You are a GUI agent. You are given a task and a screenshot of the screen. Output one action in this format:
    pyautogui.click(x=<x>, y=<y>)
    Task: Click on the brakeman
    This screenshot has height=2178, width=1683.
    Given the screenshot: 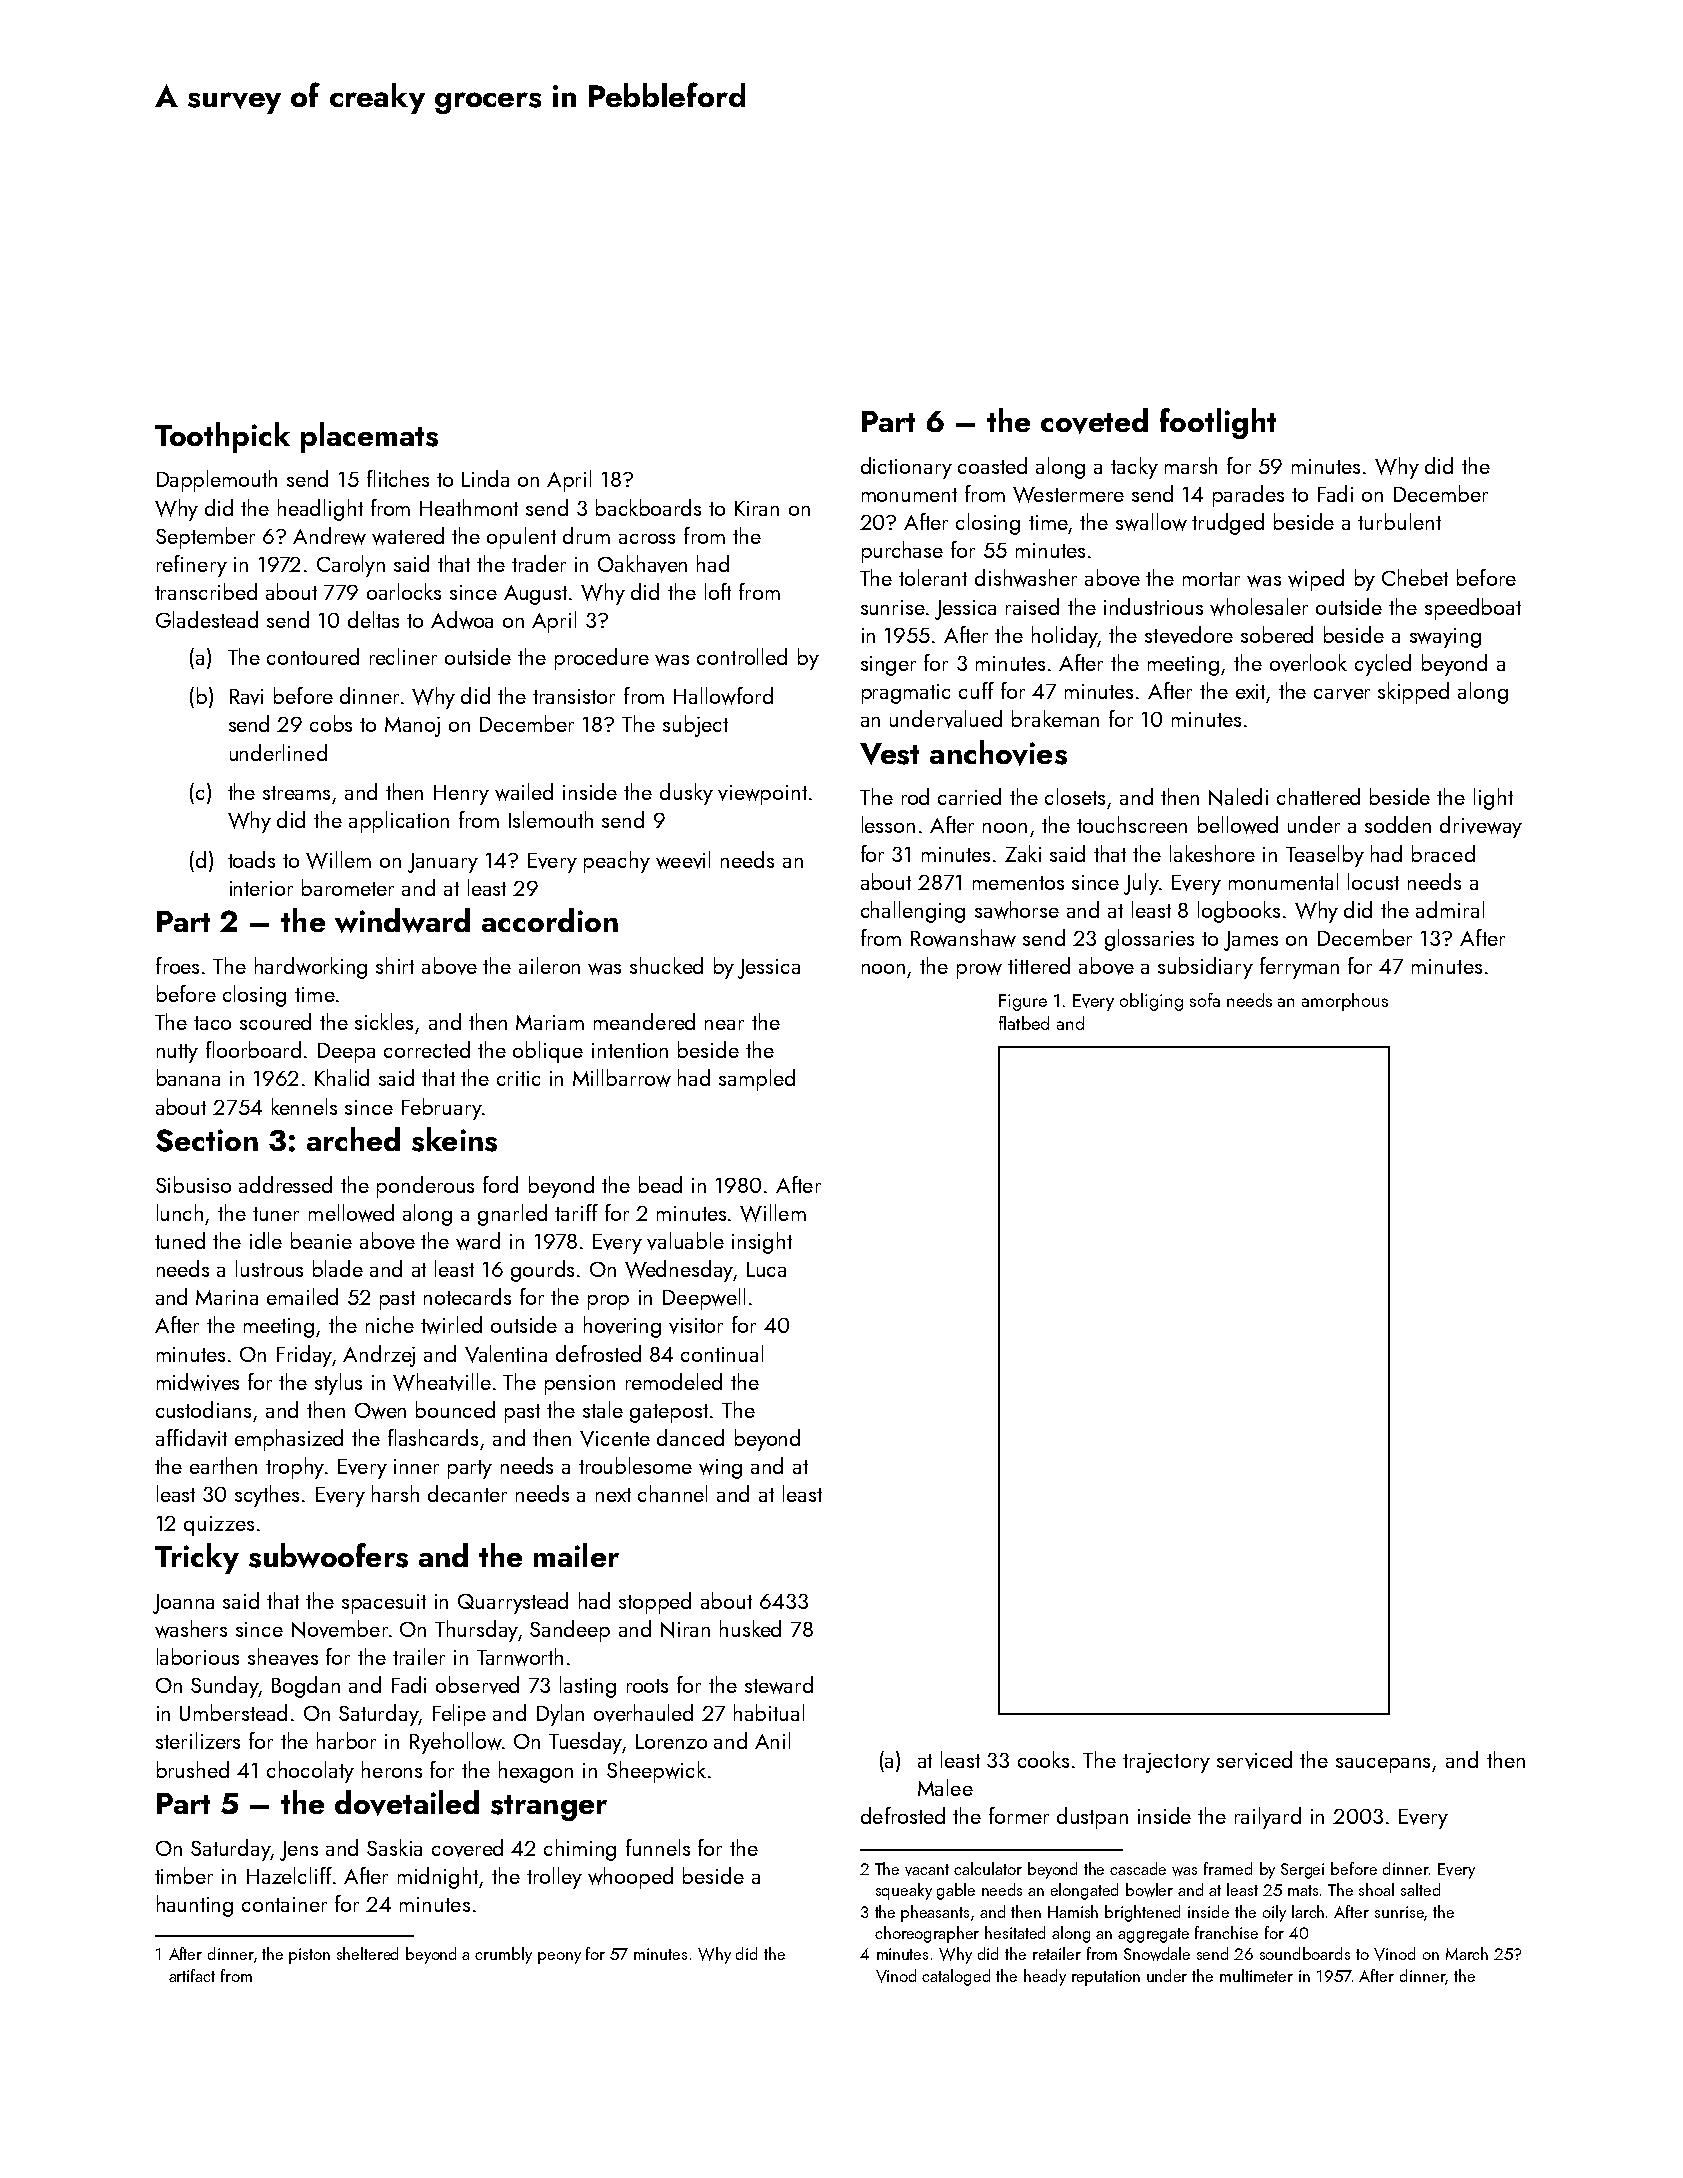 What is the action you would take?
    pyautogui.click(x=1055, y=718)
